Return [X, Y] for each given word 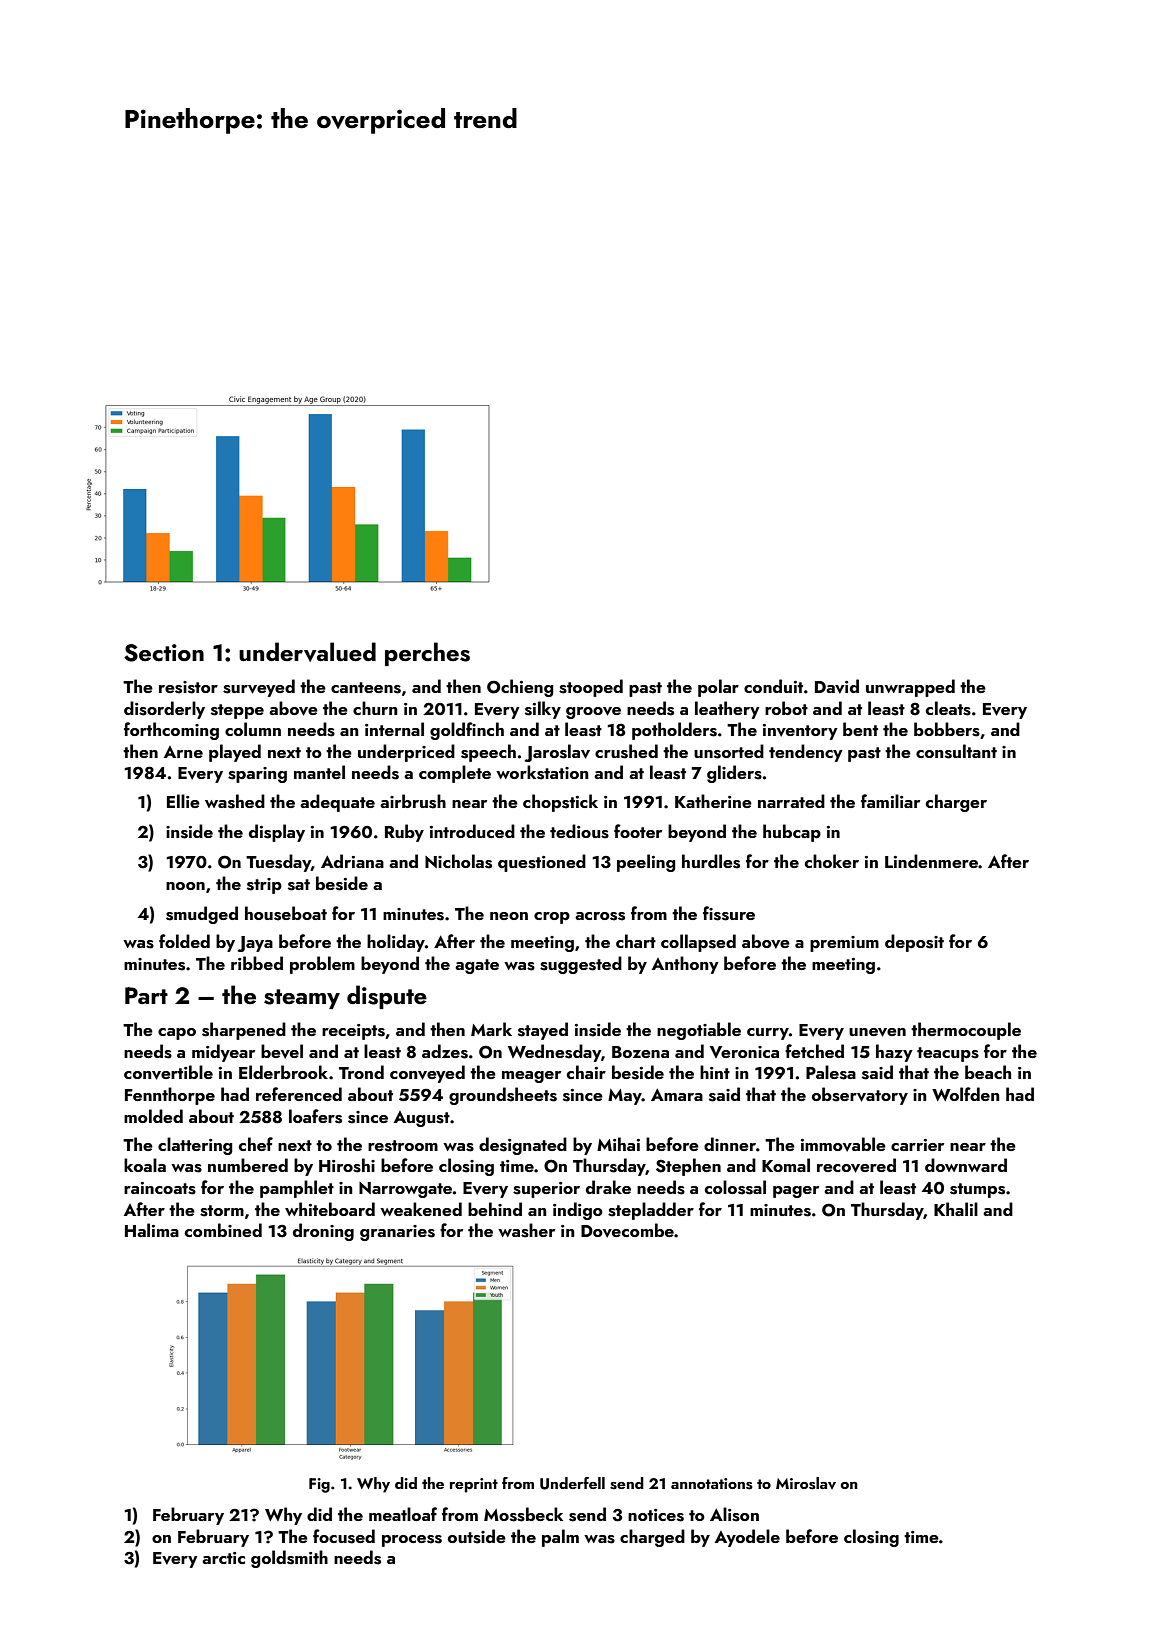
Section [164, 653]
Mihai [618, 1144]
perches [427, 654]
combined [223, 1230]
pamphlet [297, 1189]
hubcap [792, 833]
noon [185, 886]
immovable [843, 1144]
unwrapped [910, 688]
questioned [542, 863]
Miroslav [806, 1483]
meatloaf [403, 1514]
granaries [397, 1233]
